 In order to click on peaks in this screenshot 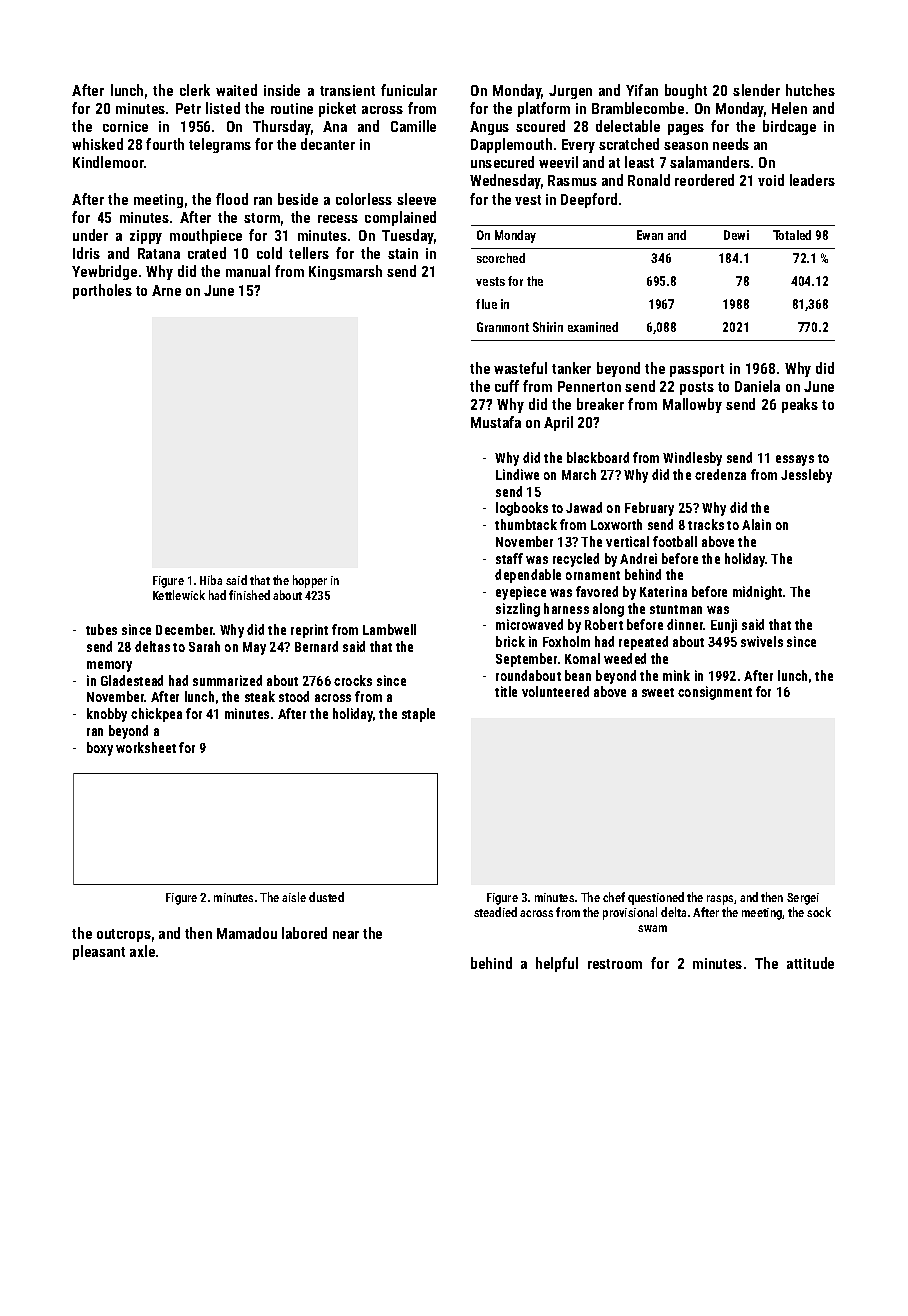, I will do `click(800, 405)`.
